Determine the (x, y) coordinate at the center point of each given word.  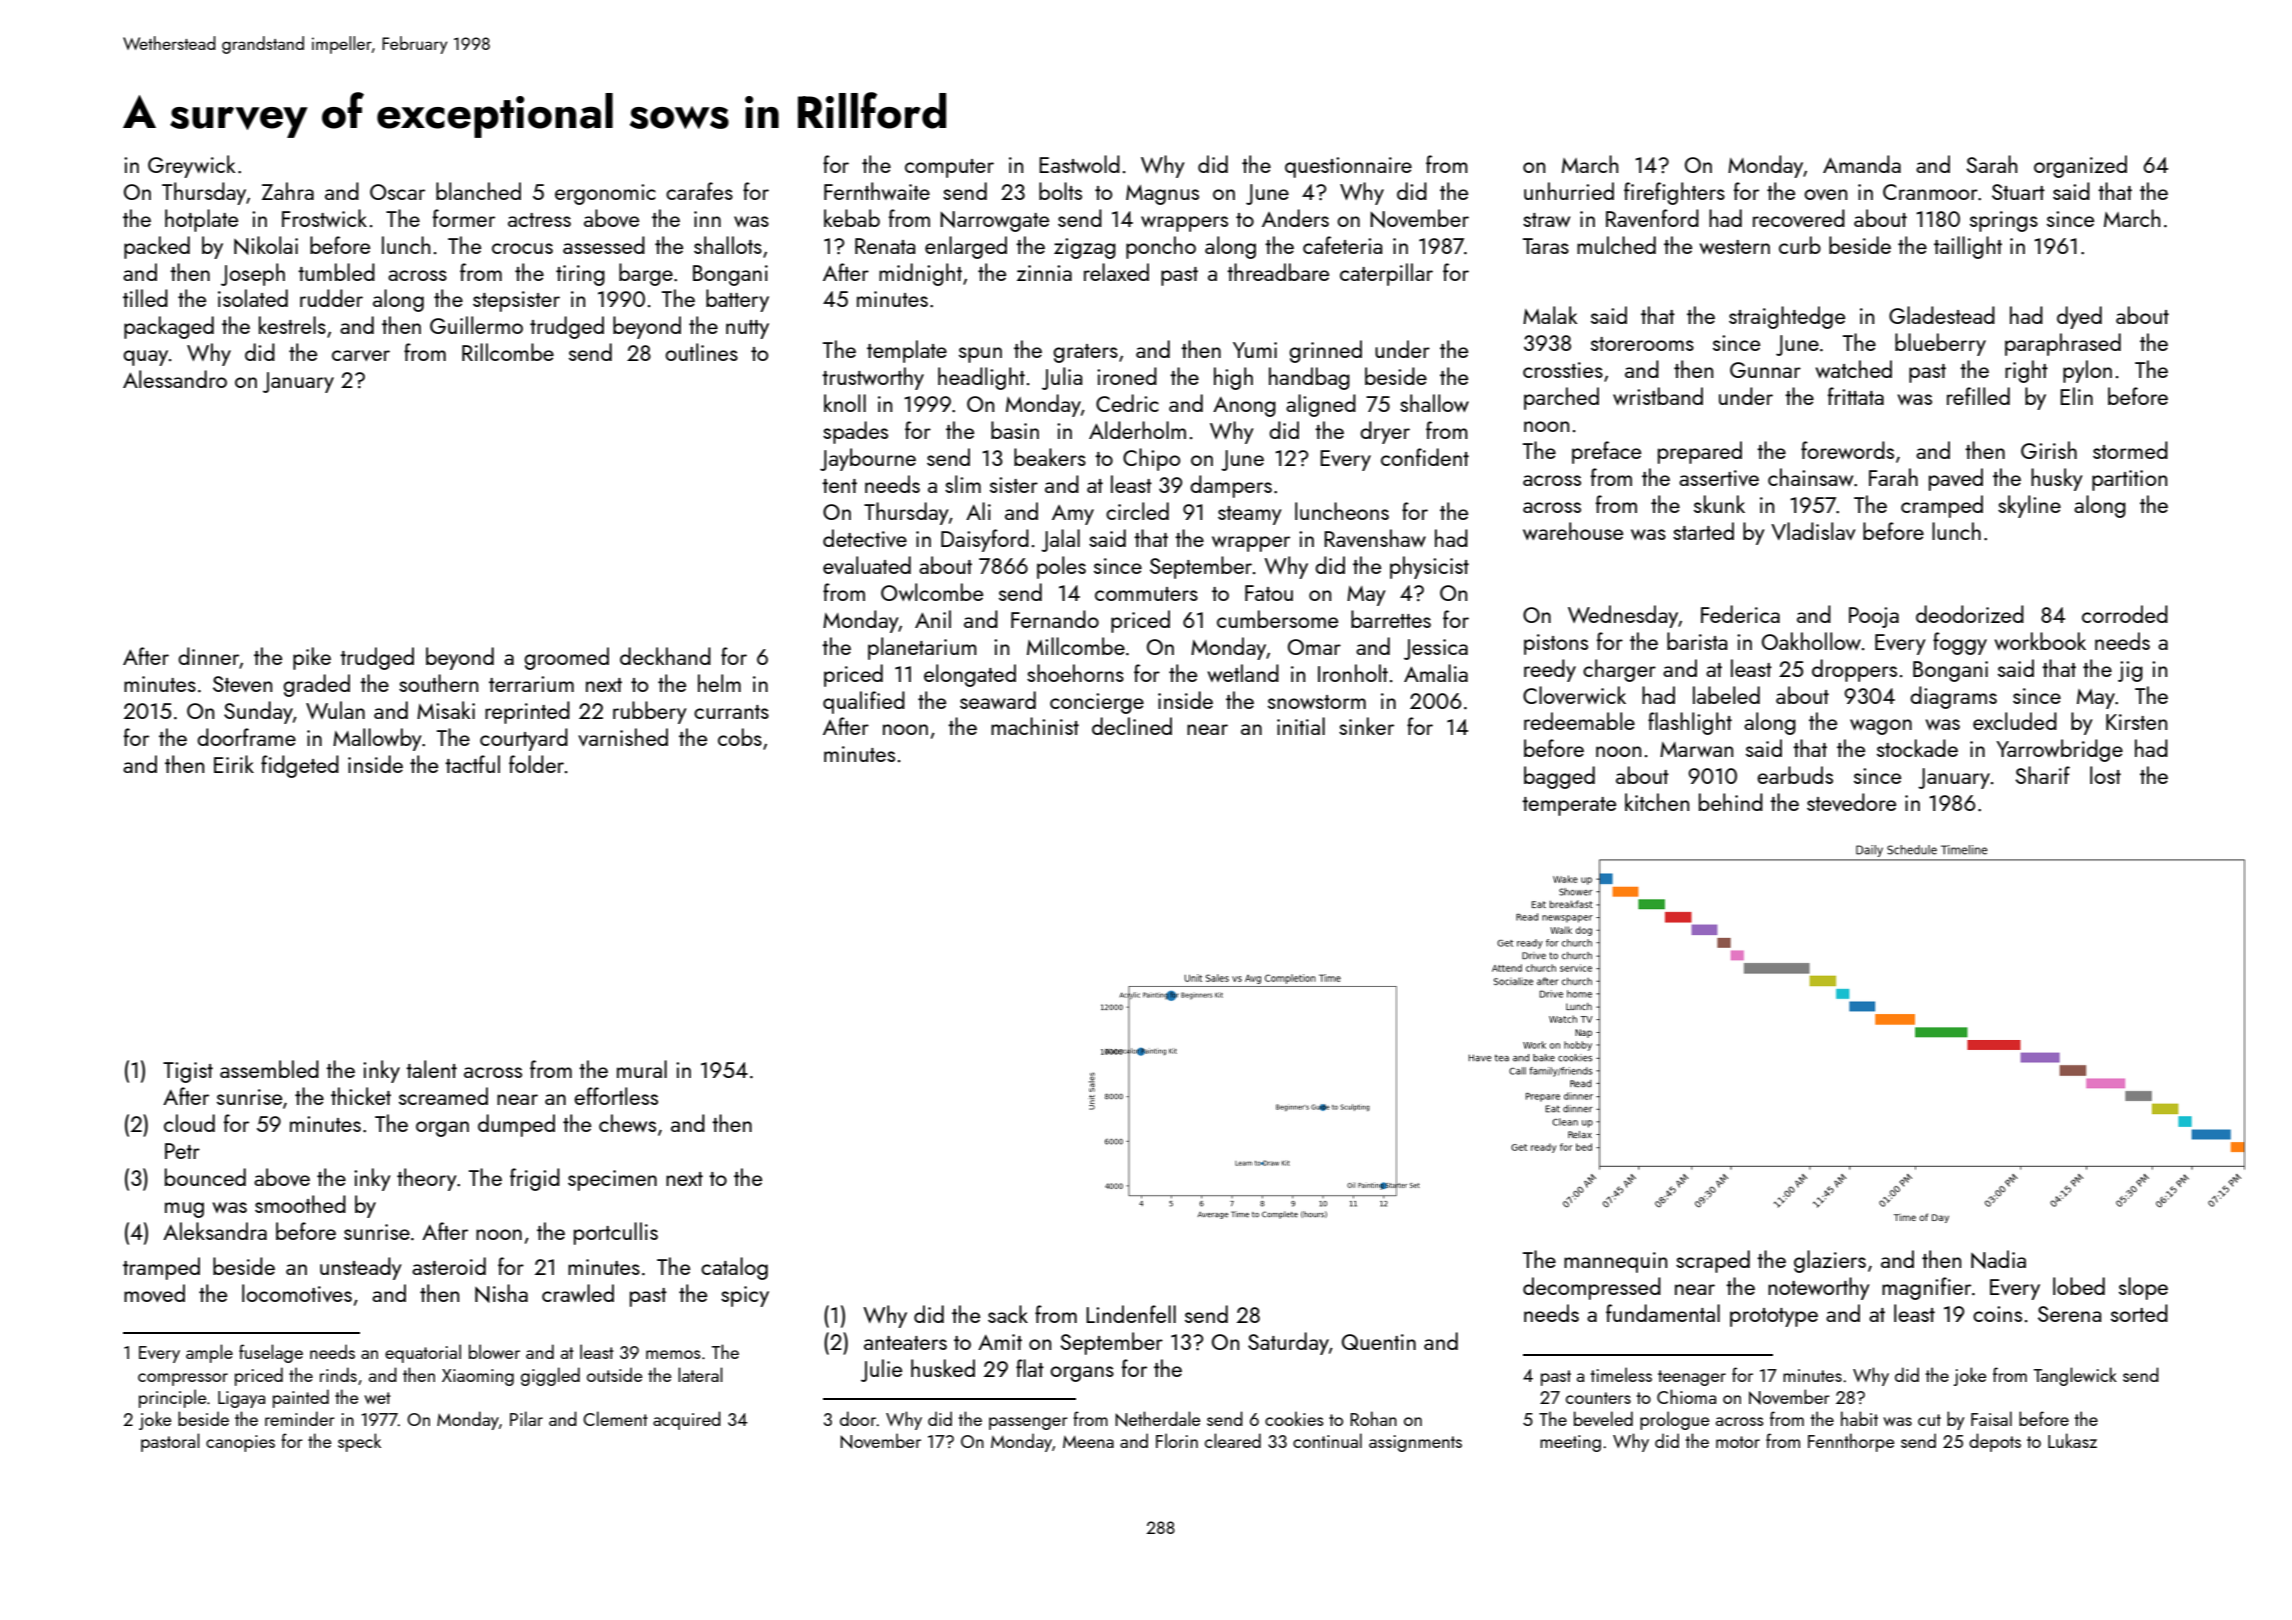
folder (536, 764)
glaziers (1830, 1261)
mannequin (1615, 1262)
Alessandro (175, 379)
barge (646, 274)
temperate (1569, 806)
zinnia (1044, 273)
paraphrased (2063, 344)
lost (2105, 775)
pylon (2087, 371)
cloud (189, 1123)
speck (359, 1442)
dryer (1385, 432)
